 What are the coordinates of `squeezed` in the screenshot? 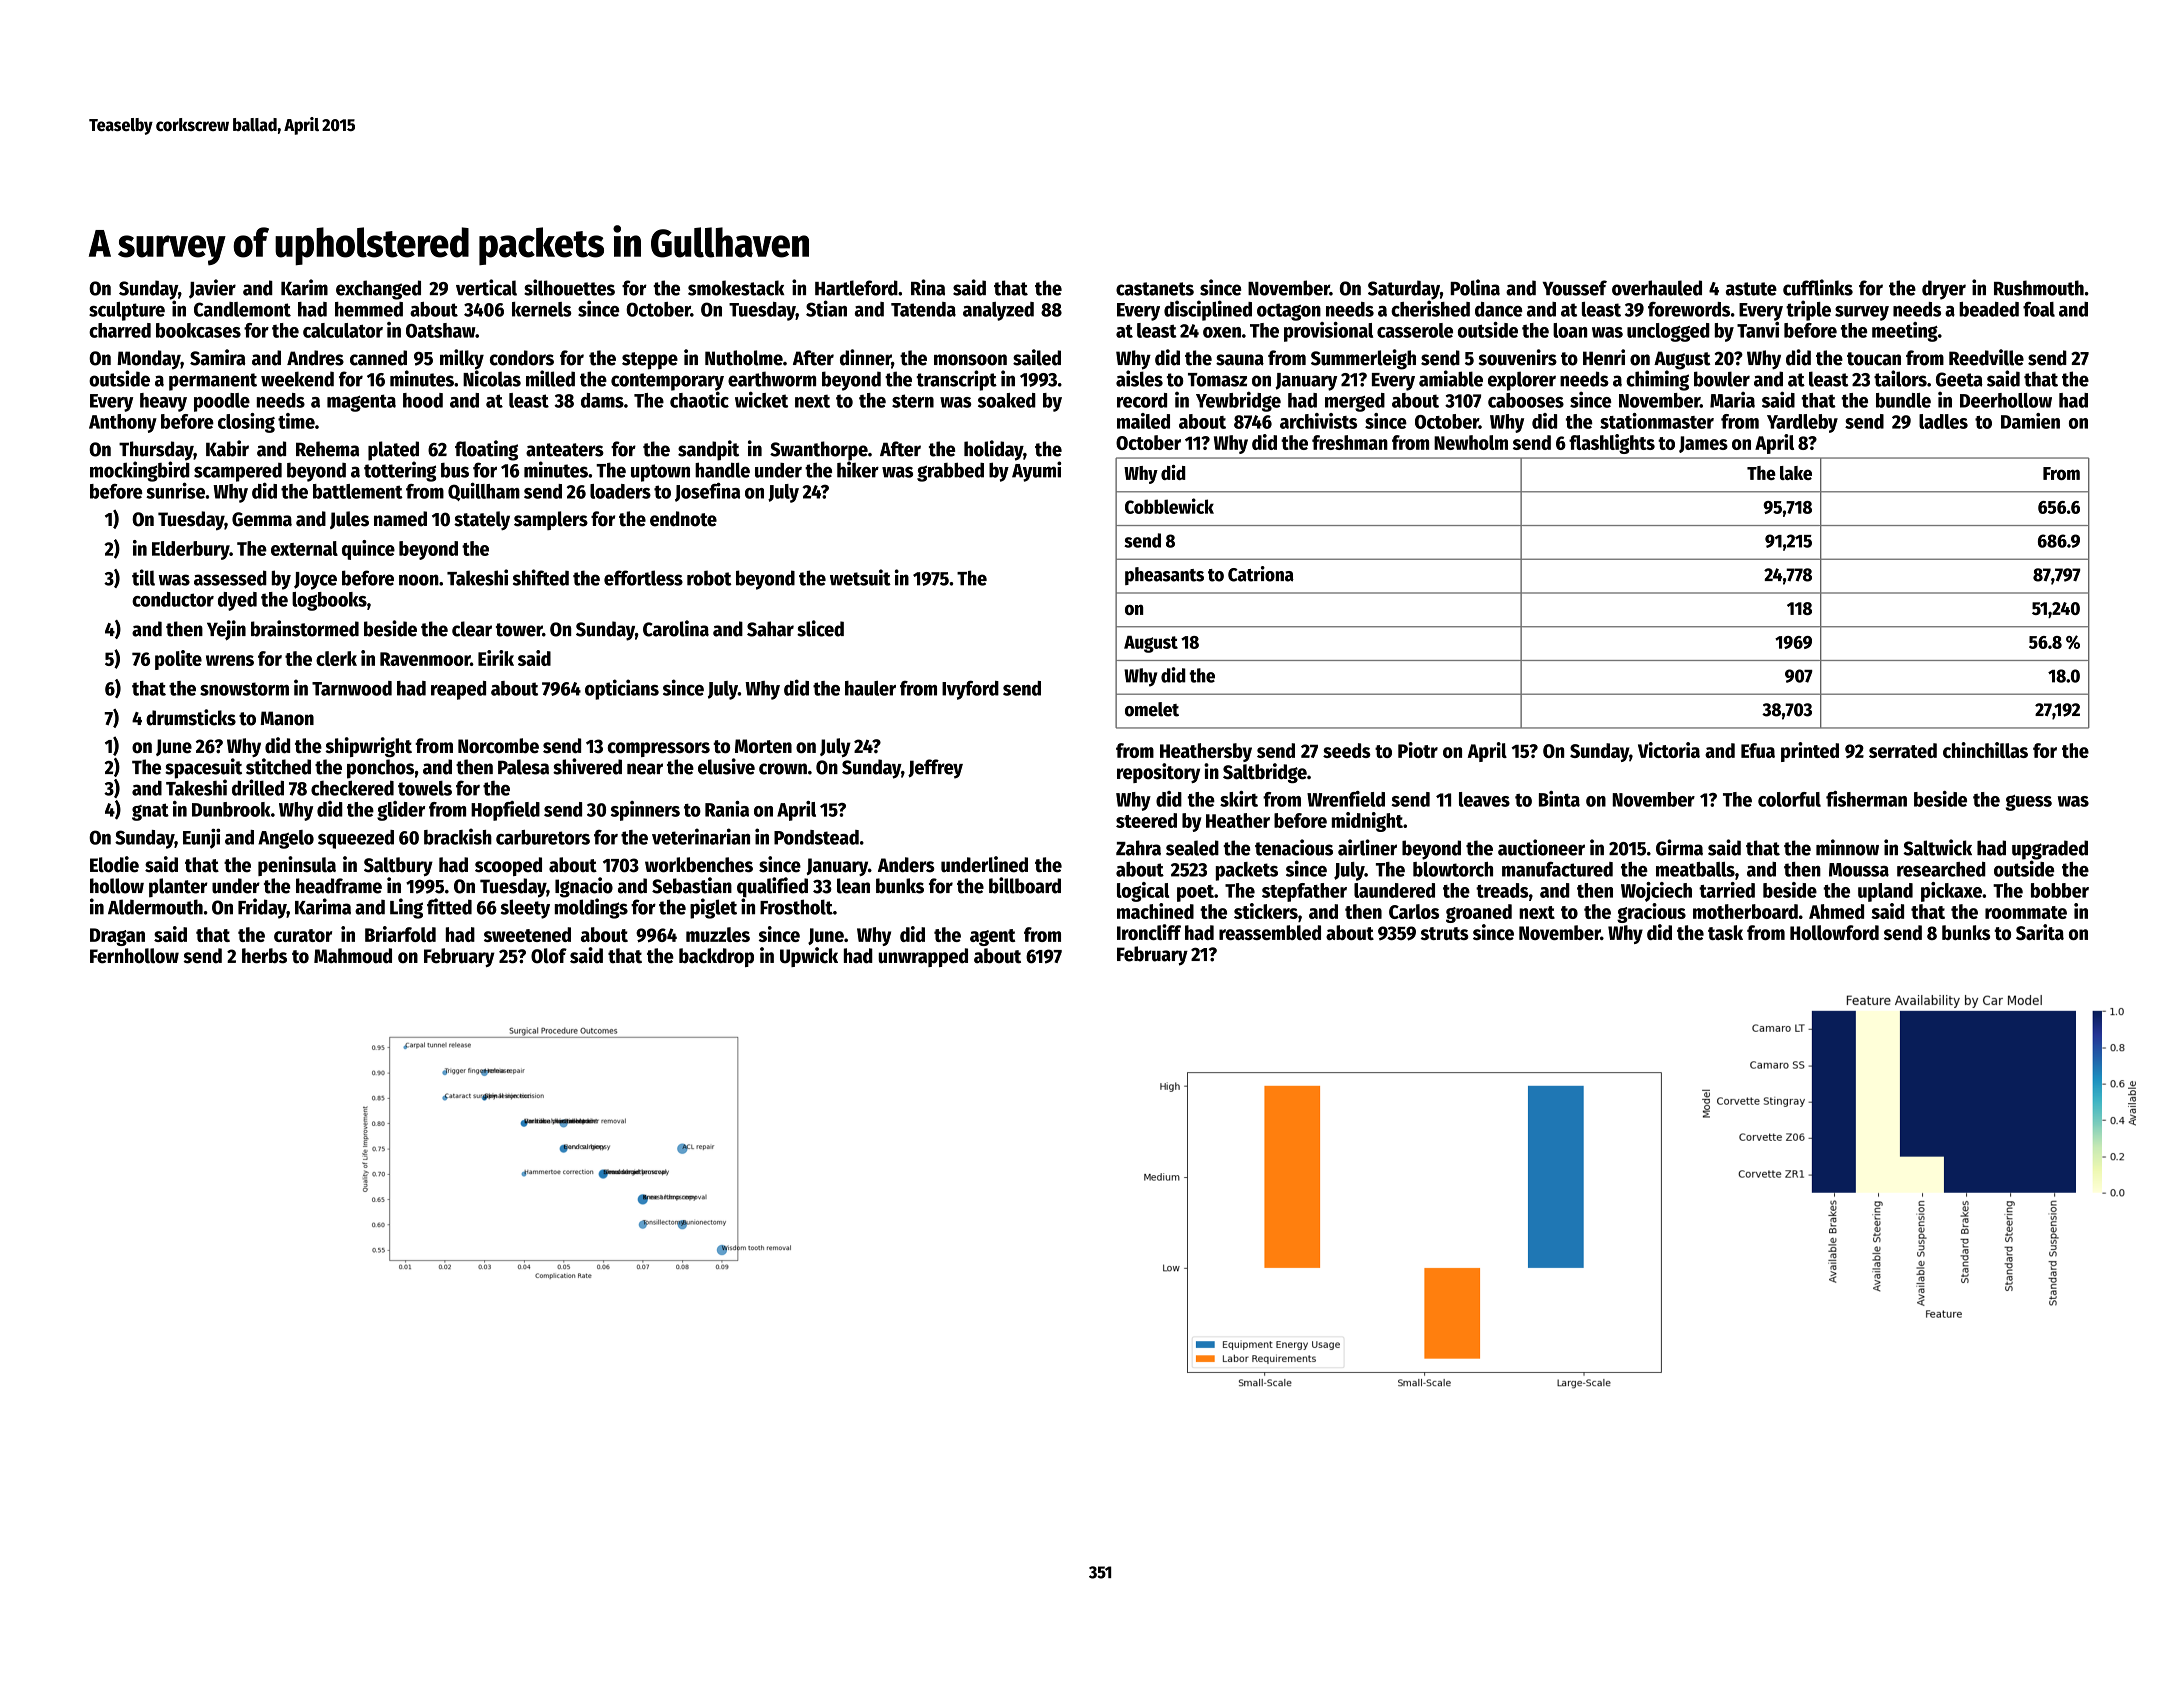 It's located at (356, 839).
